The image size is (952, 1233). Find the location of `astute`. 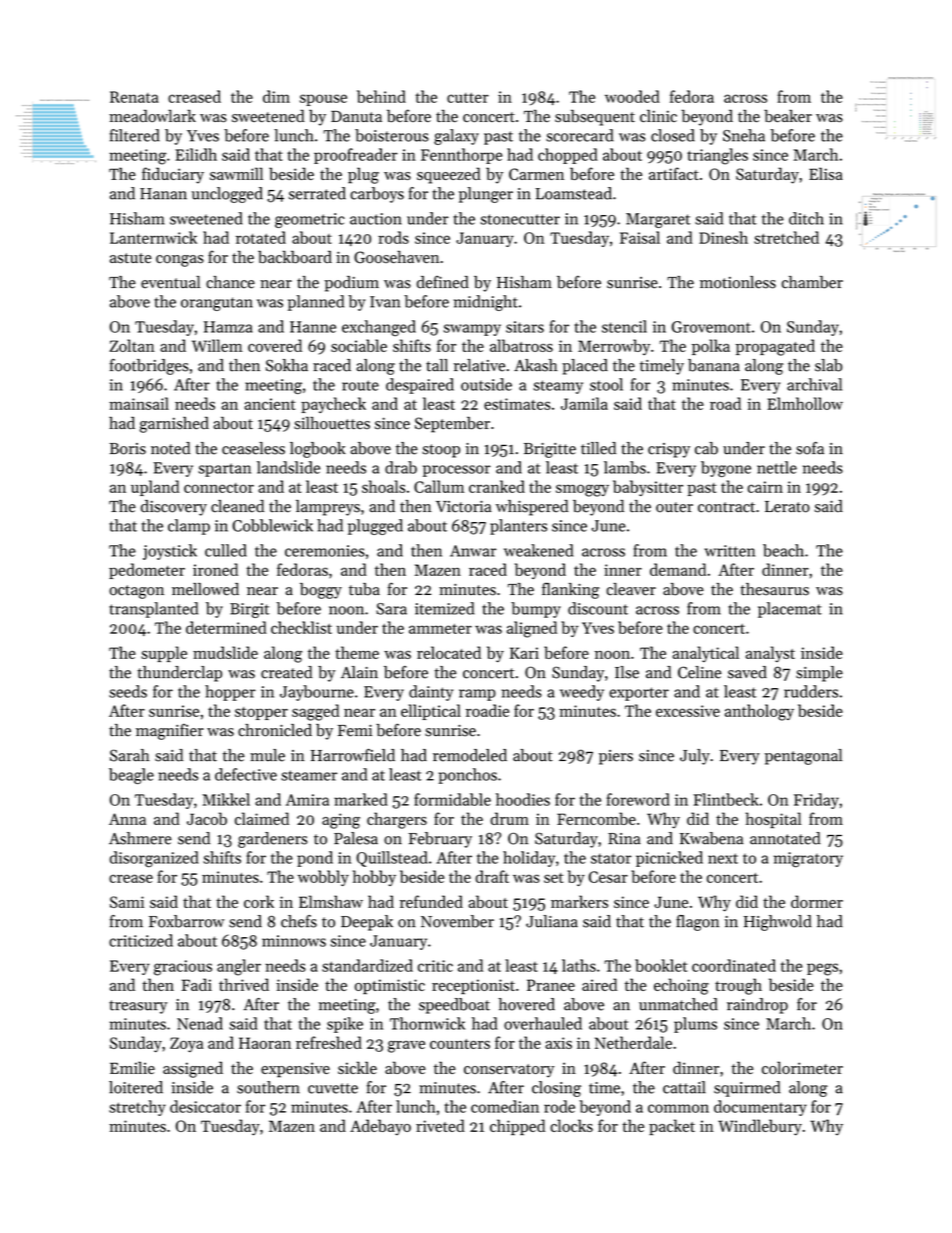

astute is located at coordinates (131, 258).
